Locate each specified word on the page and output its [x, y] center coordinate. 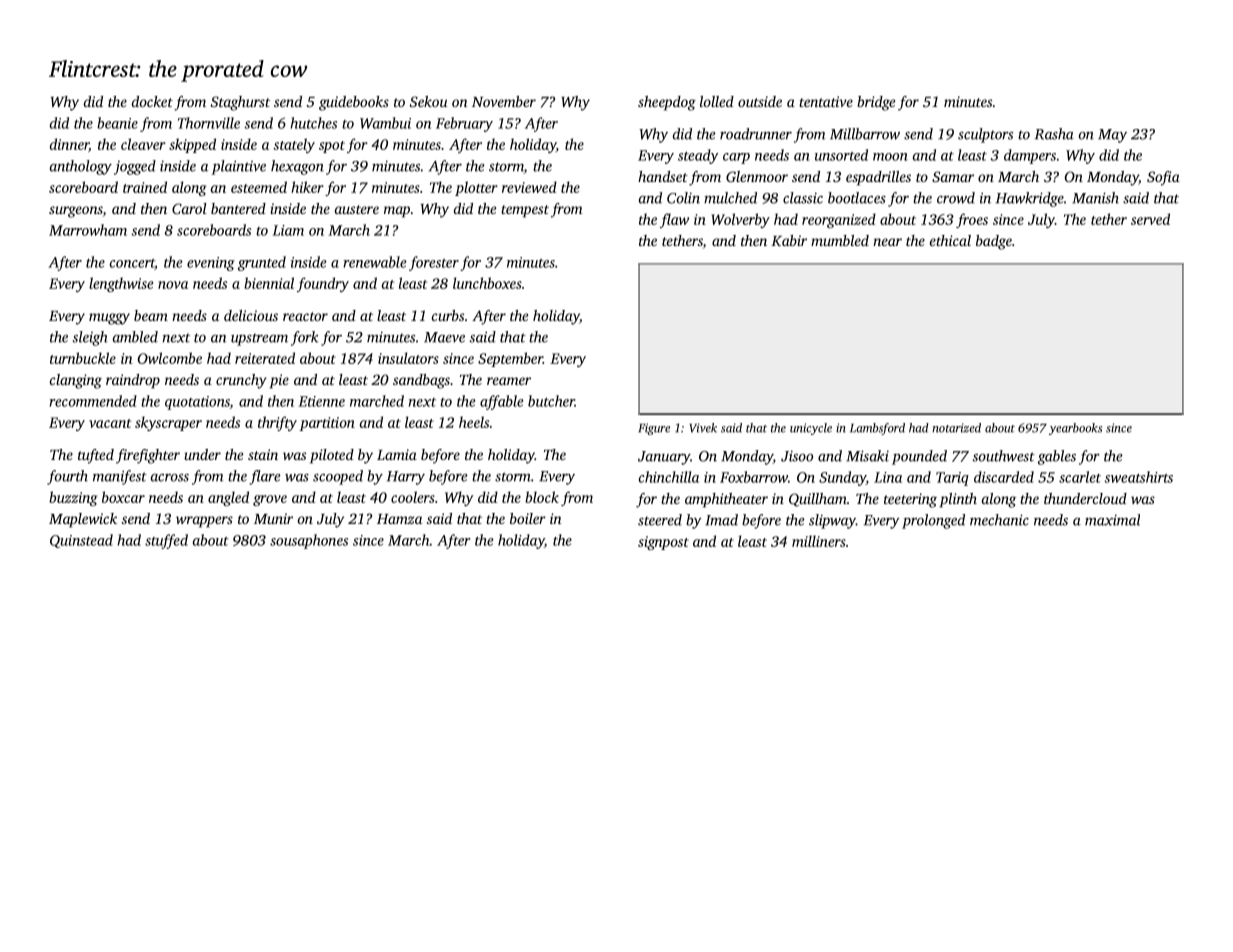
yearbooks [1075, 429]
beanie [117, 123]
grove [270, 500]
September [510, 359]
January [664, 458]
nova [173, 285]
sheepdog [667, 103]
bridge [876, 103]
